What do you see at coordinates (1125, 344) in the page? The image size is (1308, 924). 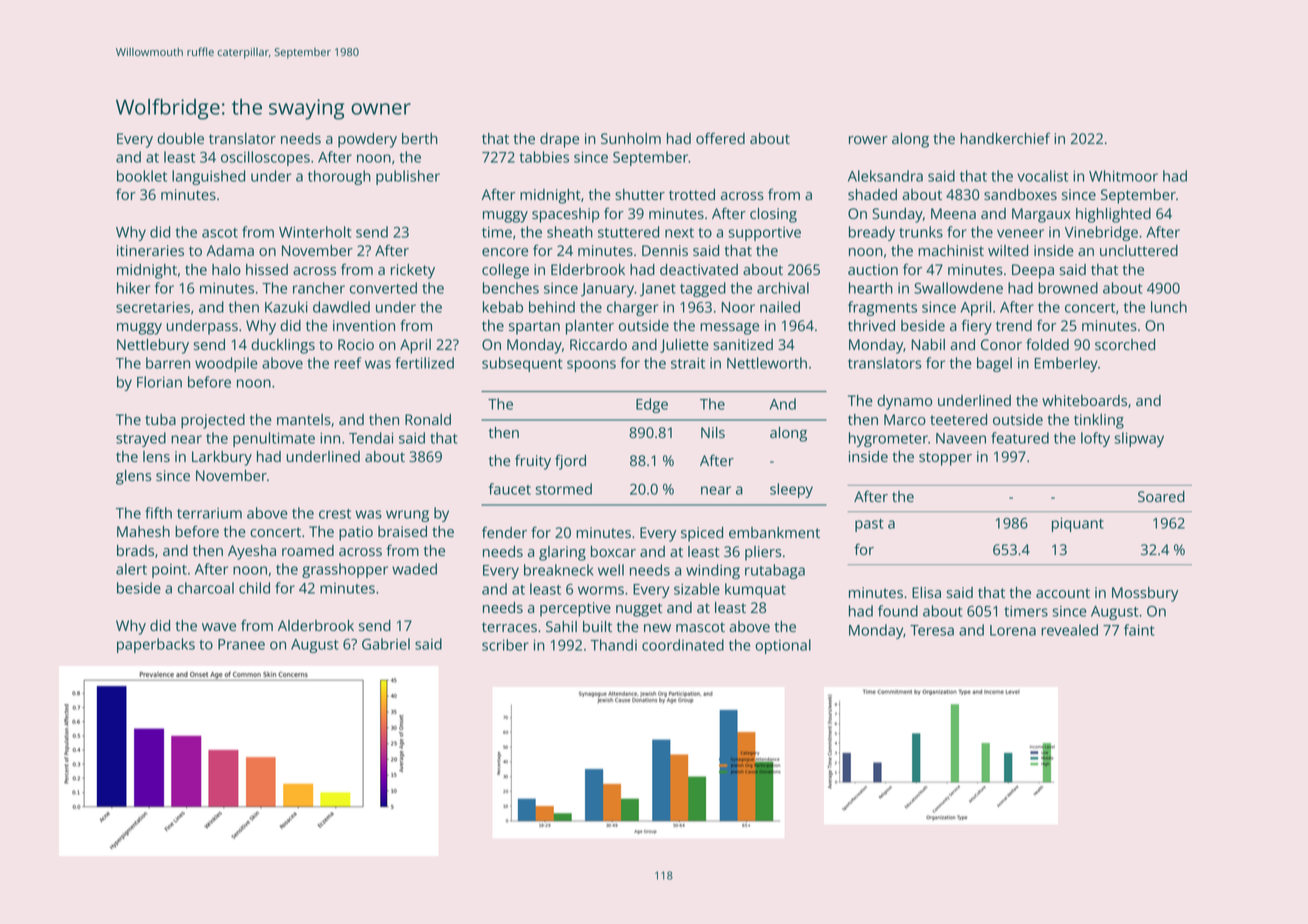 I see `scorched` at bounding box center [1125, 344].
